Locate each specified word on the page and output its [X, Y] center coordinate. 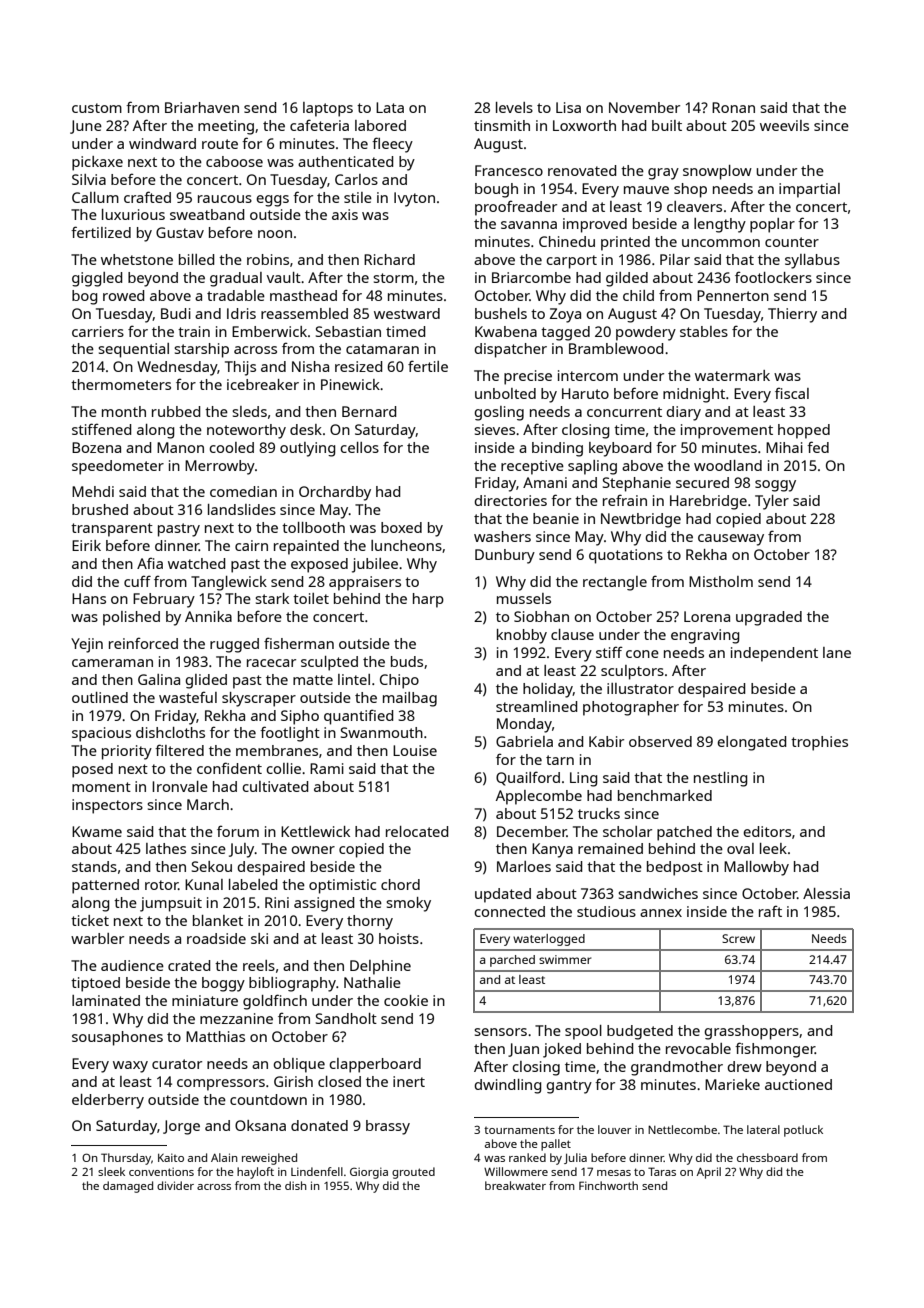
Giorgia [369, 1173]
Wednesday [177, 368]
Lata [390, 107]
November [644, 107]
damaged [128, 1187]
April [709, 1173]
